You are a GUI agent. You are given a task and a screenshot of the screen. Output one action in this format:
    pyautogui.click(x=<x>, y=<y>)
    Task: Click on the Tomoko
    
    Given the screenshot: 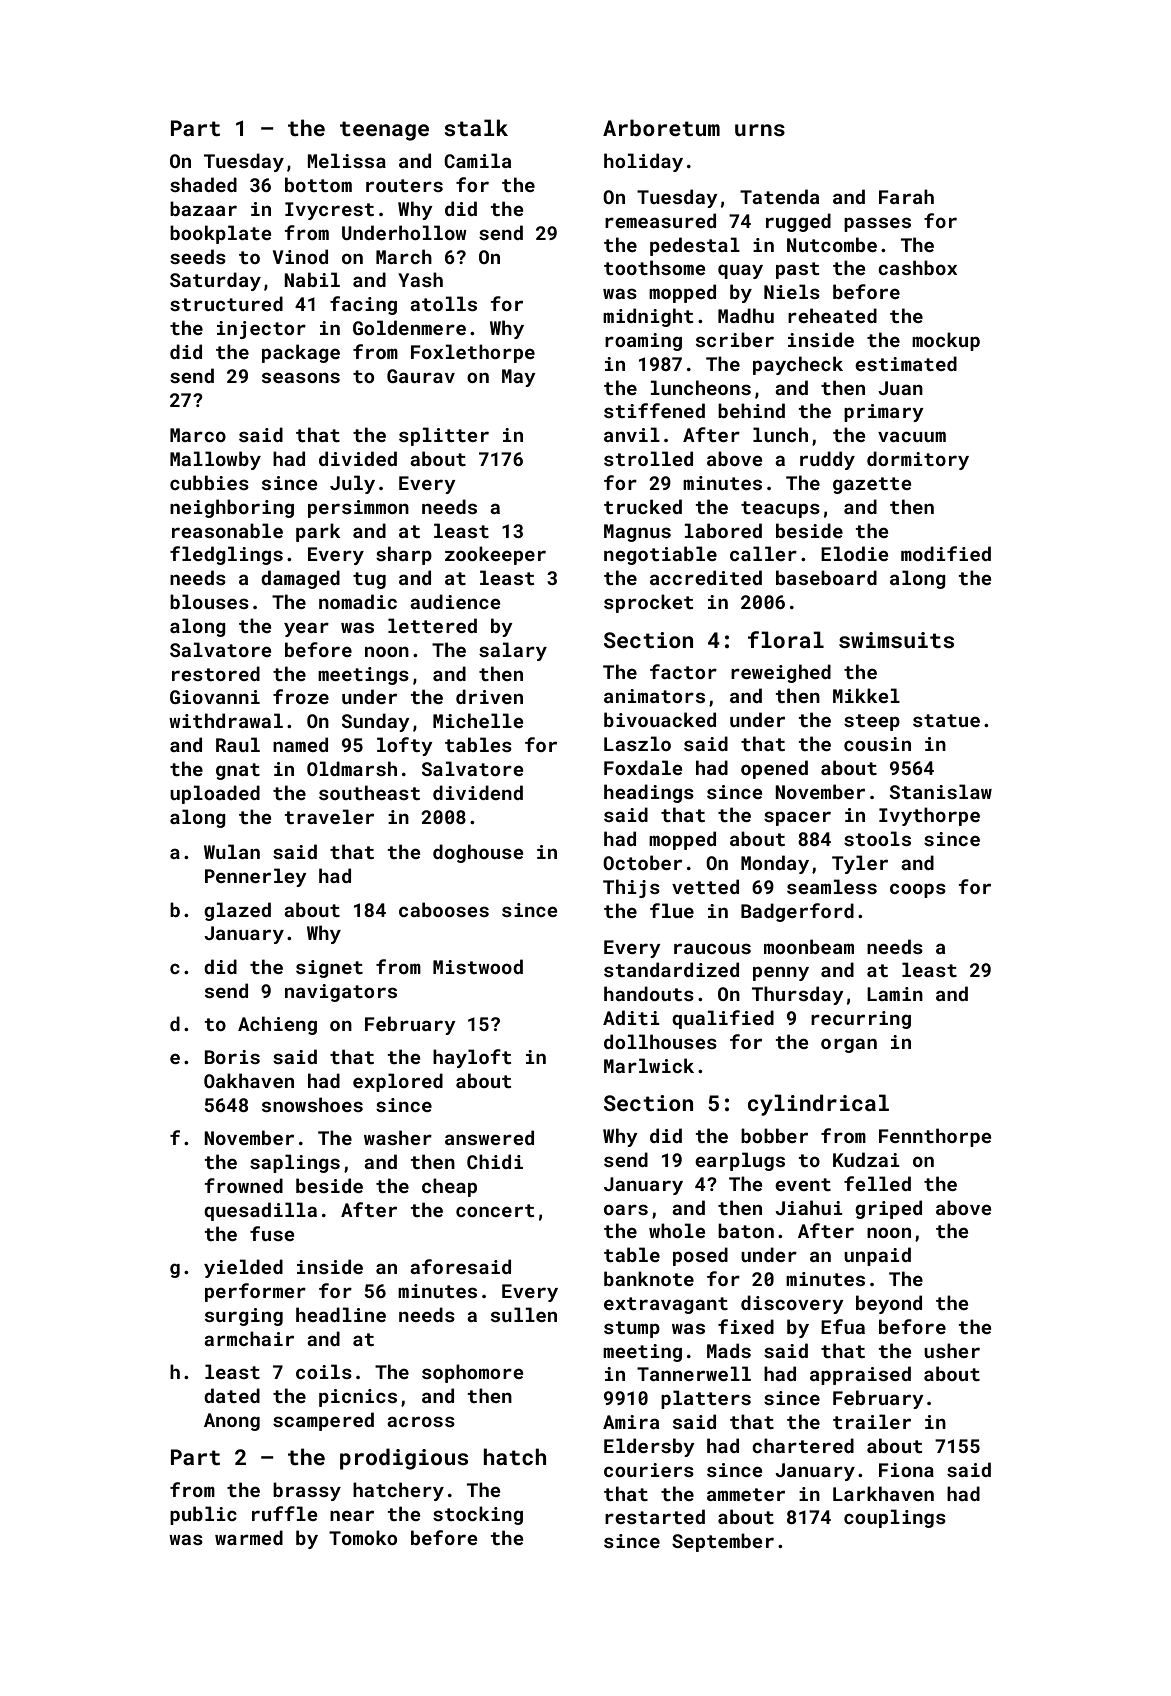 What is the action you would take?
    pyautogui.click(x=363, y=1537)
